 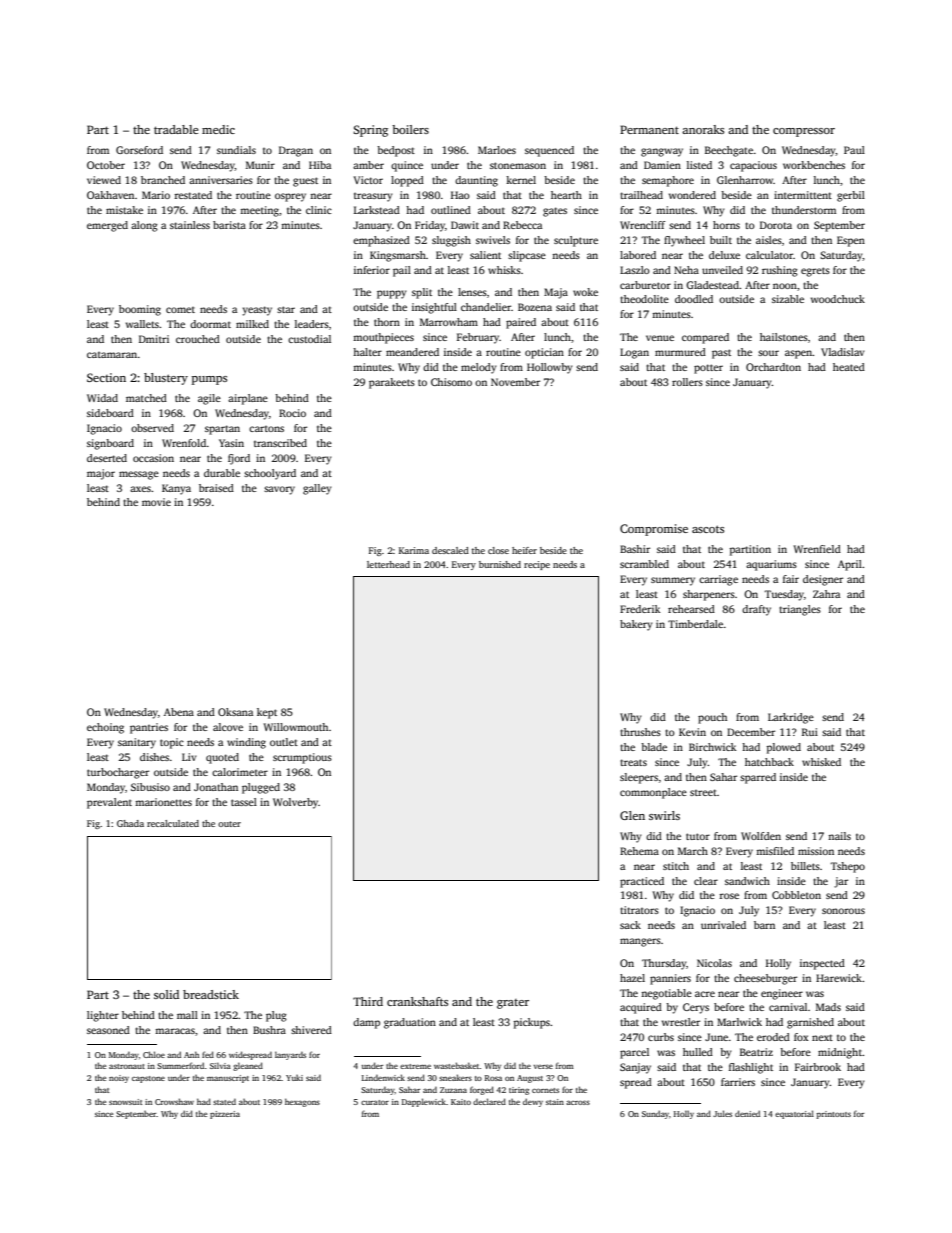 What do you see at coordinates (633, 762) in the screenshot?
I see `treats` at bounding box center [633, 762].
